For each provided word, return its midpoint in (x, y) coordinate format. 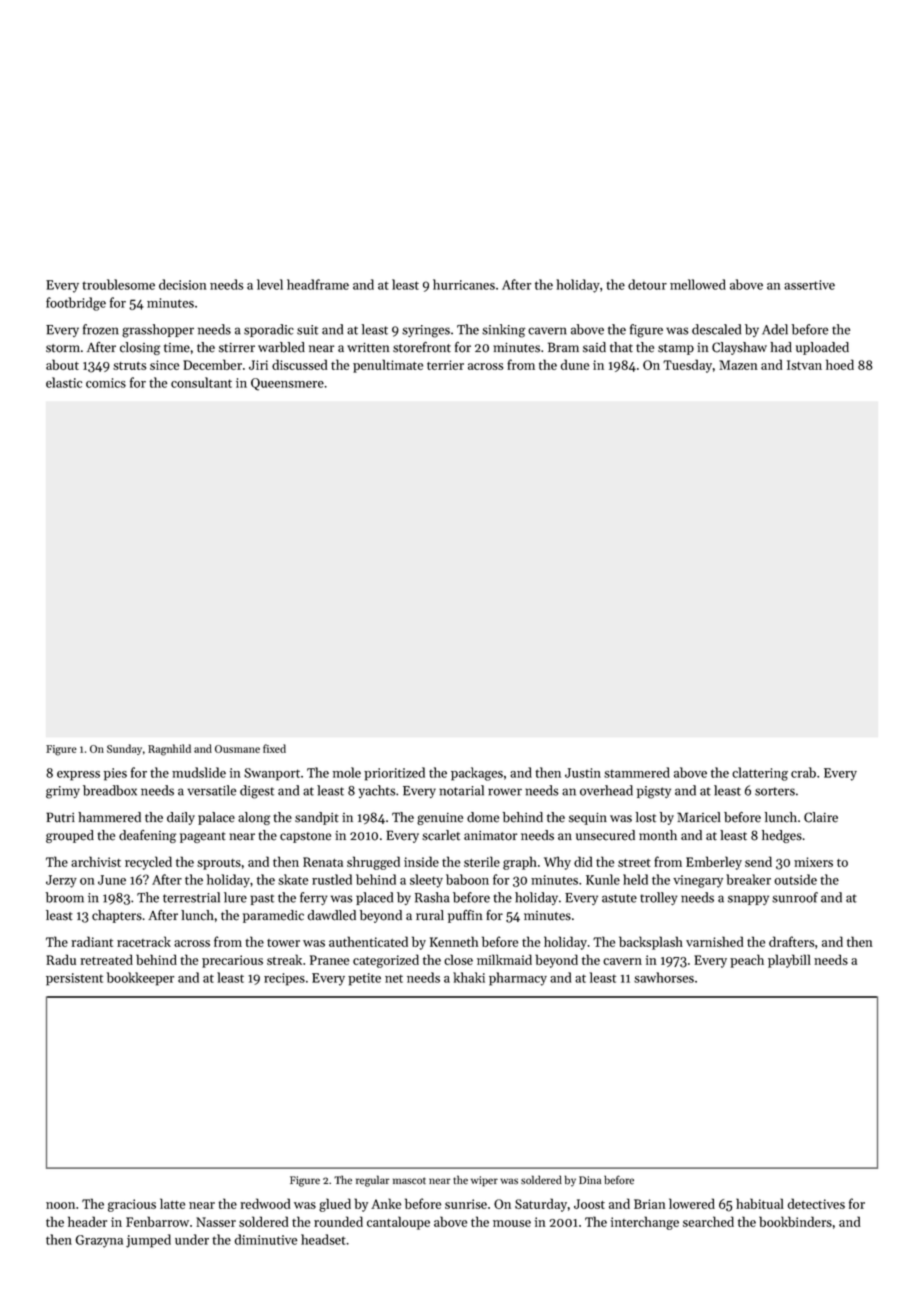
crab (803, 772)
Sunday (124, 749)
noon (60, 1205)
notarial (461, 790)
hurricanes (464, 284)
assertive (809, 285)
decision (183, 284)
